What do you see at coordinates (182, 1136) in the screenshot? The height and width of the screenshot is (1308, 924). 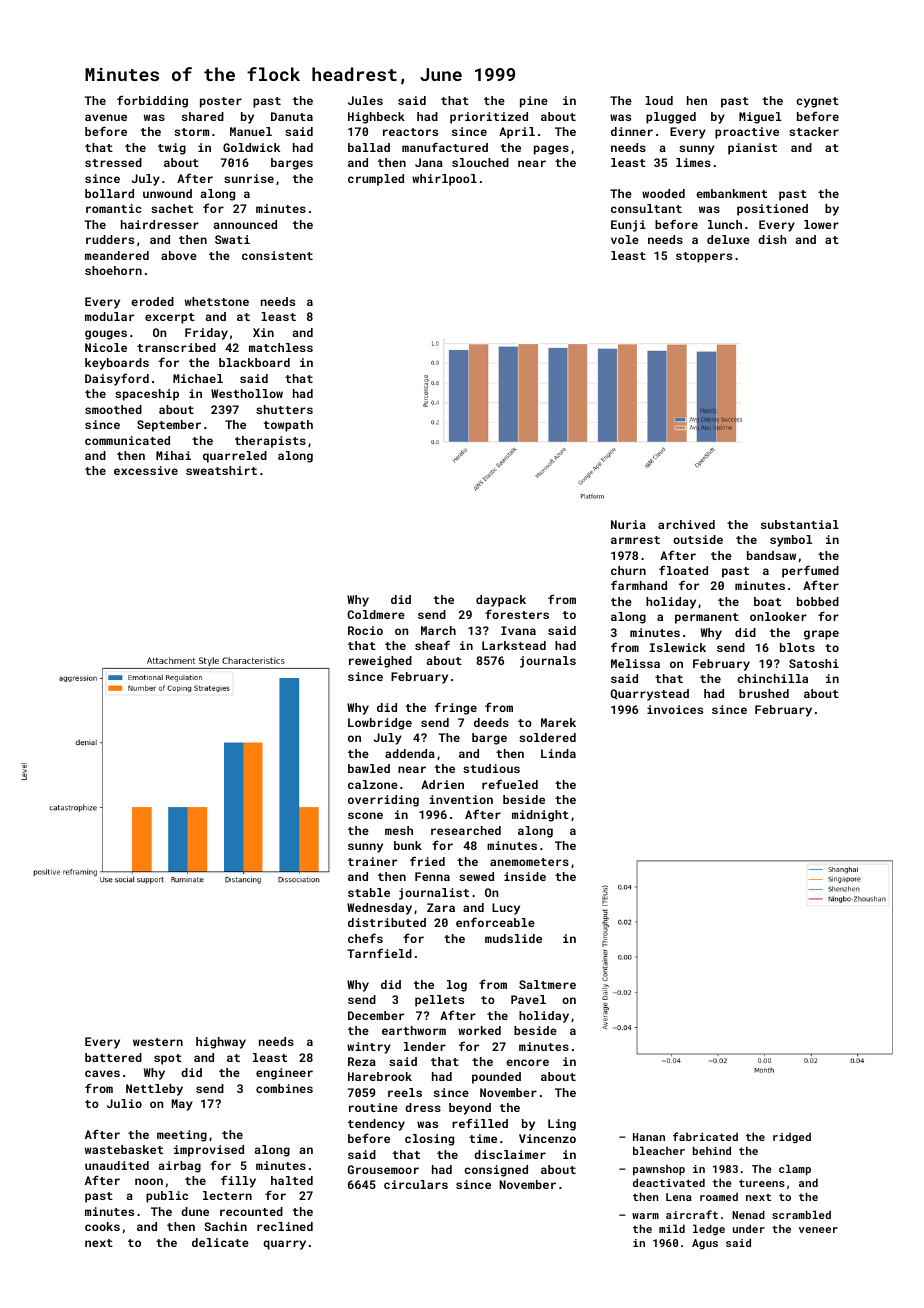 I see `meeting` at bounding box center [182, 1136].
